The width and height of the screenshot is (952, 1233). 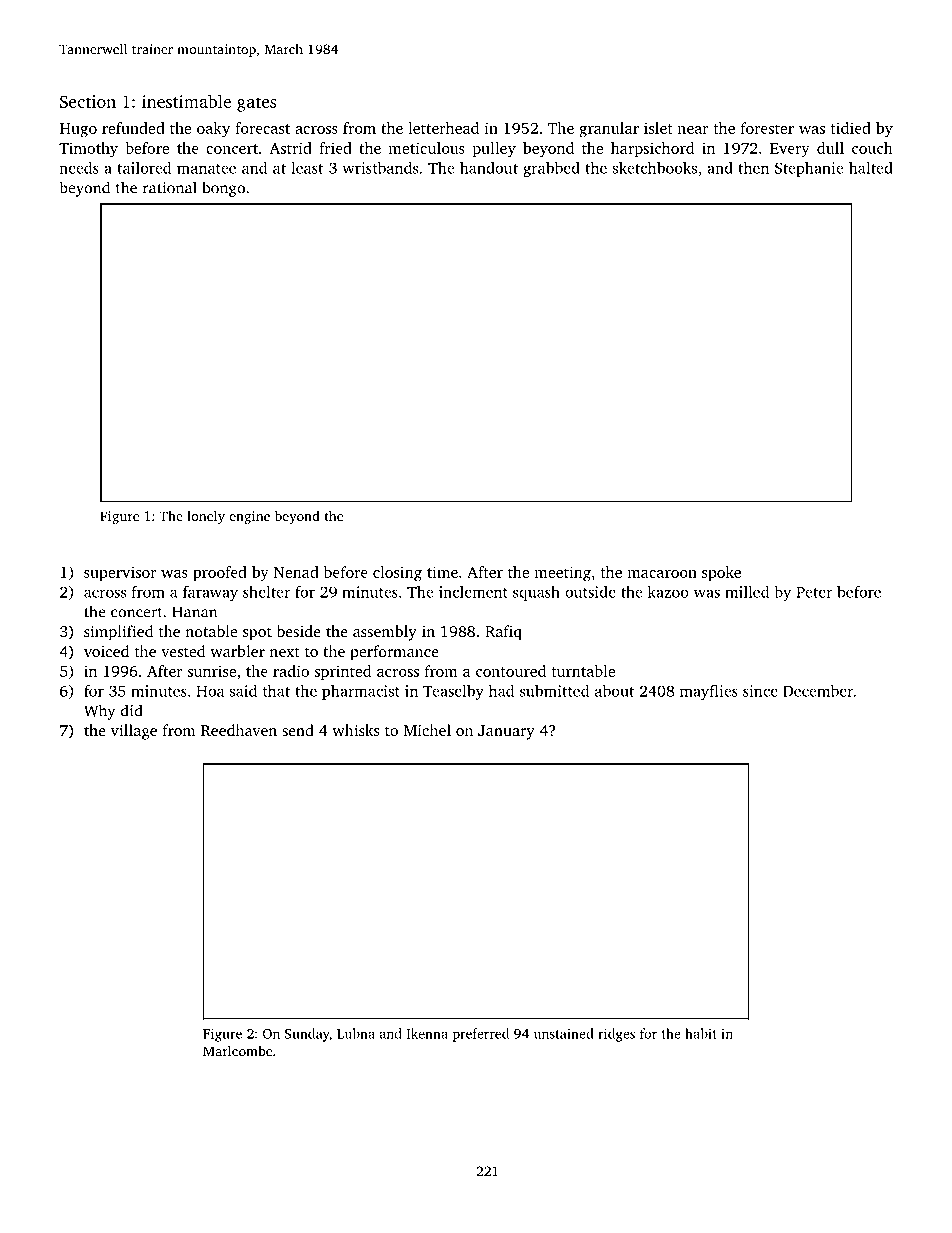 I want to click on January, so click(x=506, y=732).
